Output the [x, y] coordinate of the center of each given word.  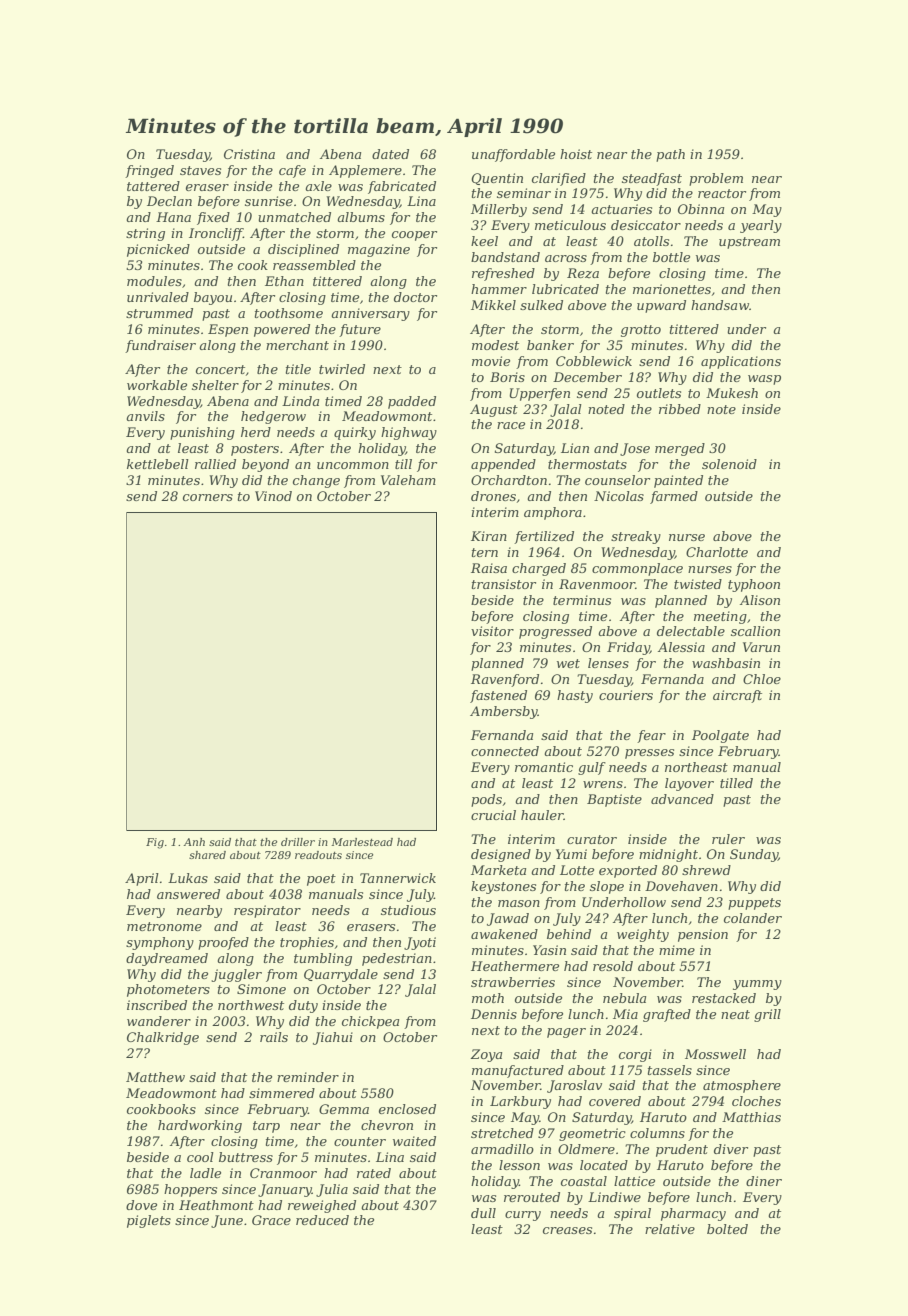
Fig [155, 843]
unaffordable [513, 155]
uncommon [353, 465]
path [670, 155]
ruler [728, 839]
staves [200, 170]
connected [505, 751]
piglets [149, 1221]
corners [208, 497]
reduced [322, 1220]
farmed [674, 497]
